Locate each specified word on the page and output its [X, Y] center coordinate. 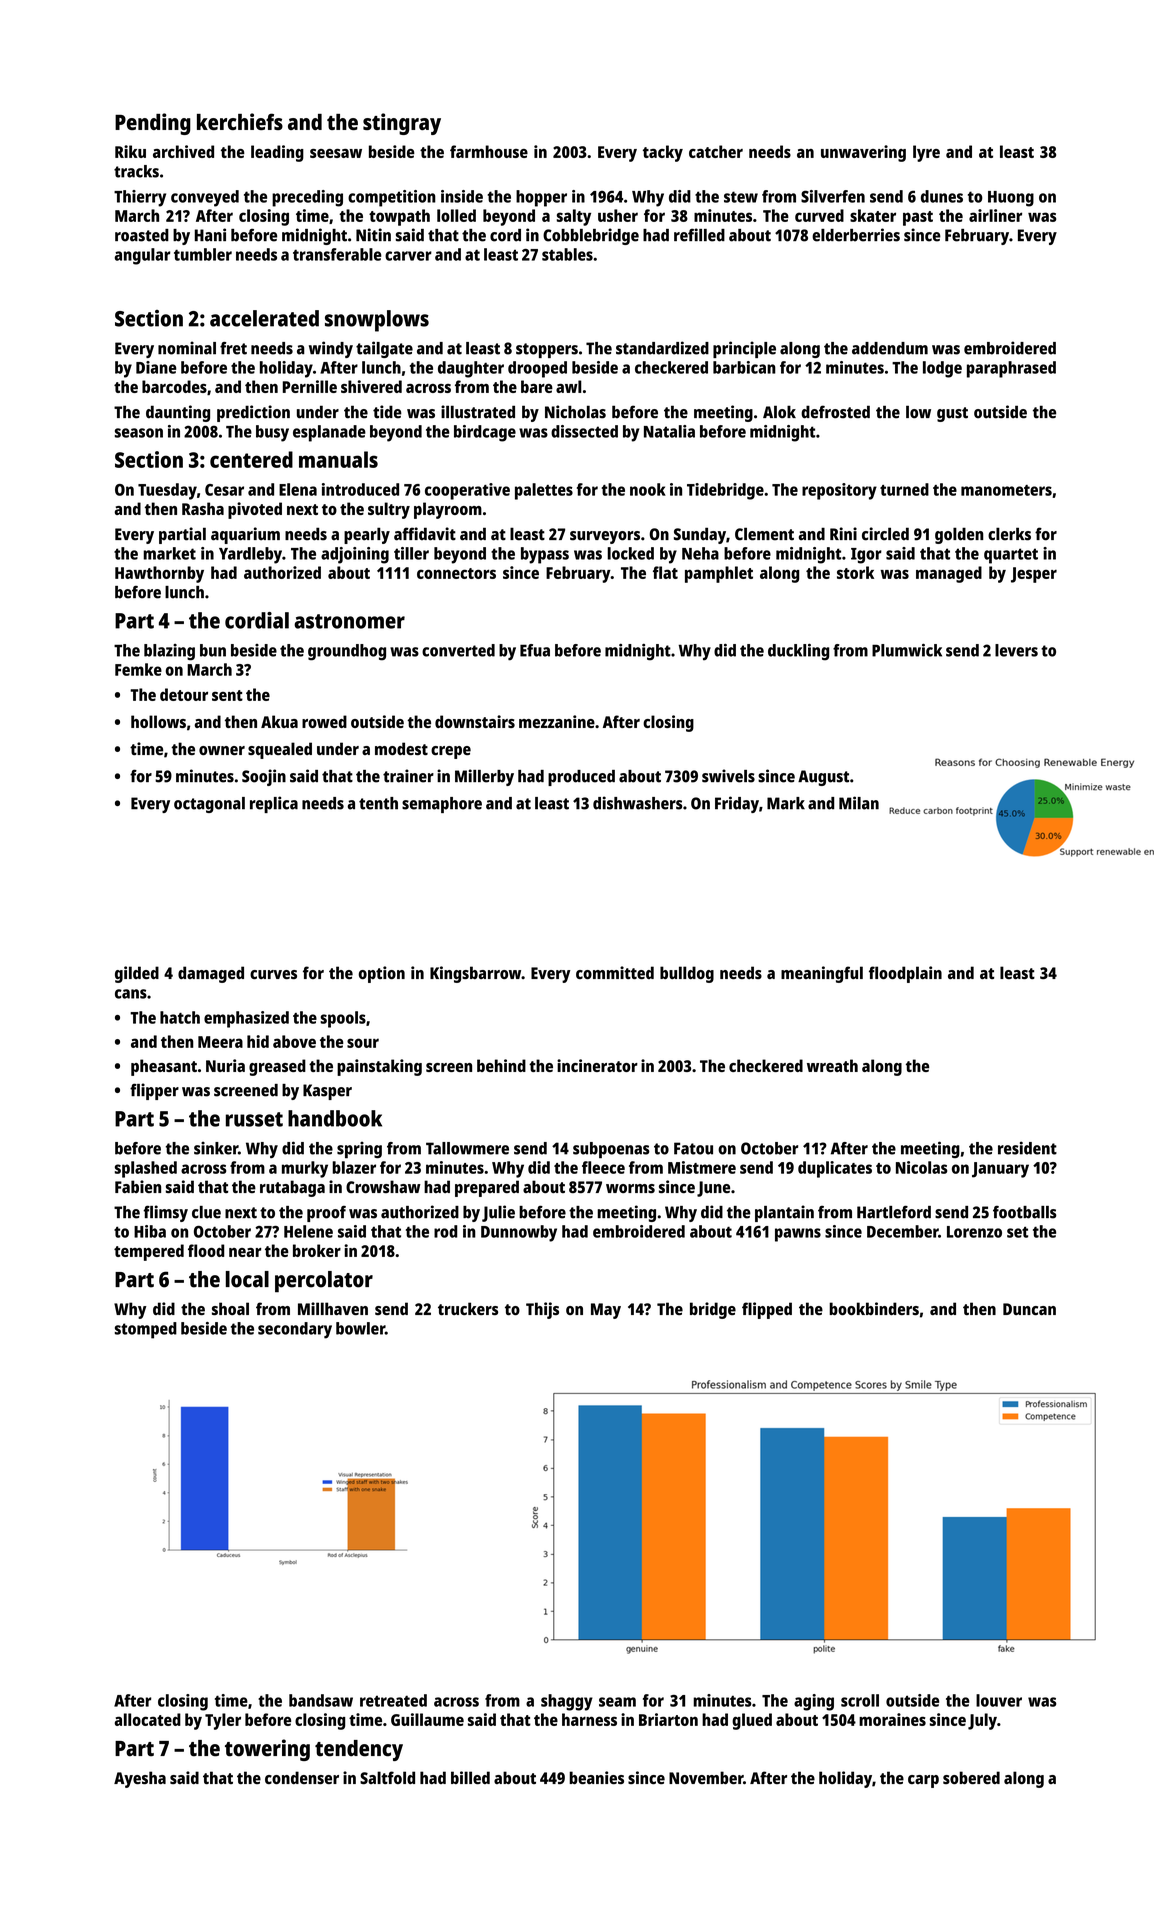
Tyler [223, 1721]
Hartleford [894, 1212]
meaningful [822, 974]
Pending [153, 124]
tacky [663, 153]
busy [272, 433]
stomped [146, 1330]
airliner [995, 215]
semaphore [442, 805]
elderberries [856, 235]
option [381, 974]
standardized [662, 348]
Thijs [542, 1310]
